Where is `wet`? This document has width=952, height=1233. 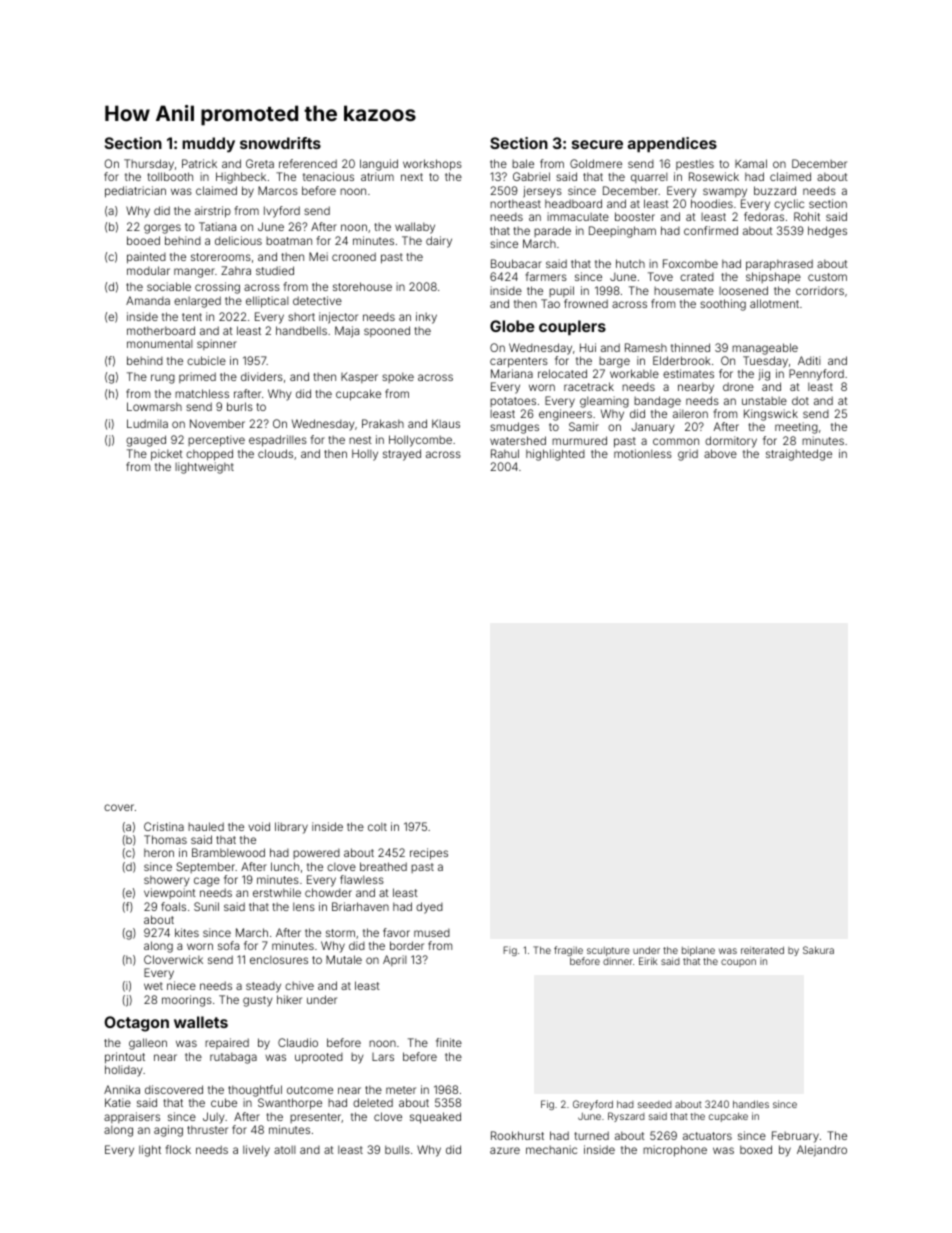 wet is located at coordinates (153, 986).
